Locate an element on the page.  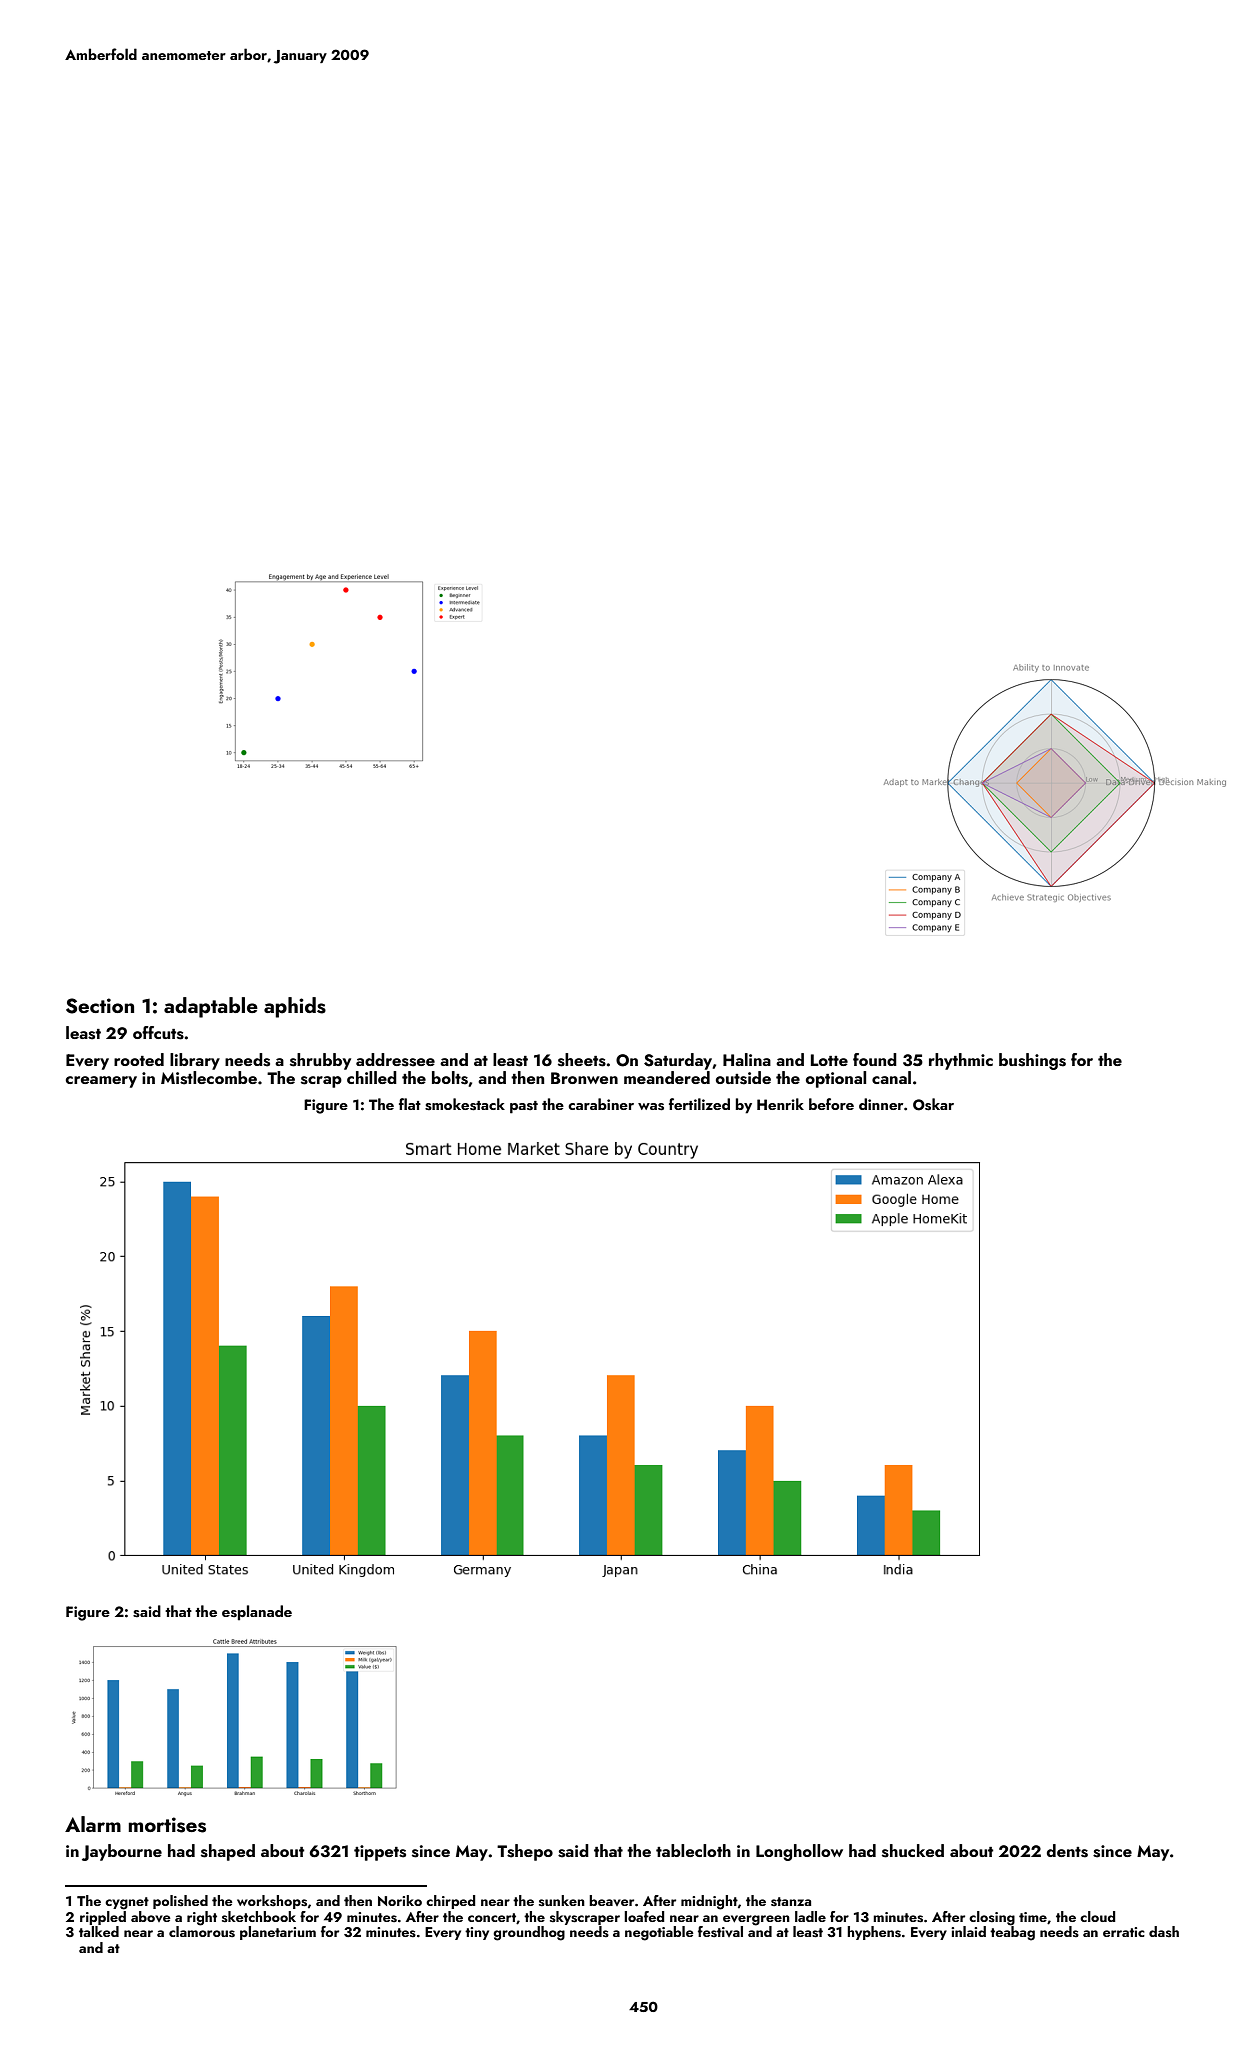
found is located at coordinates (875, 1059).
